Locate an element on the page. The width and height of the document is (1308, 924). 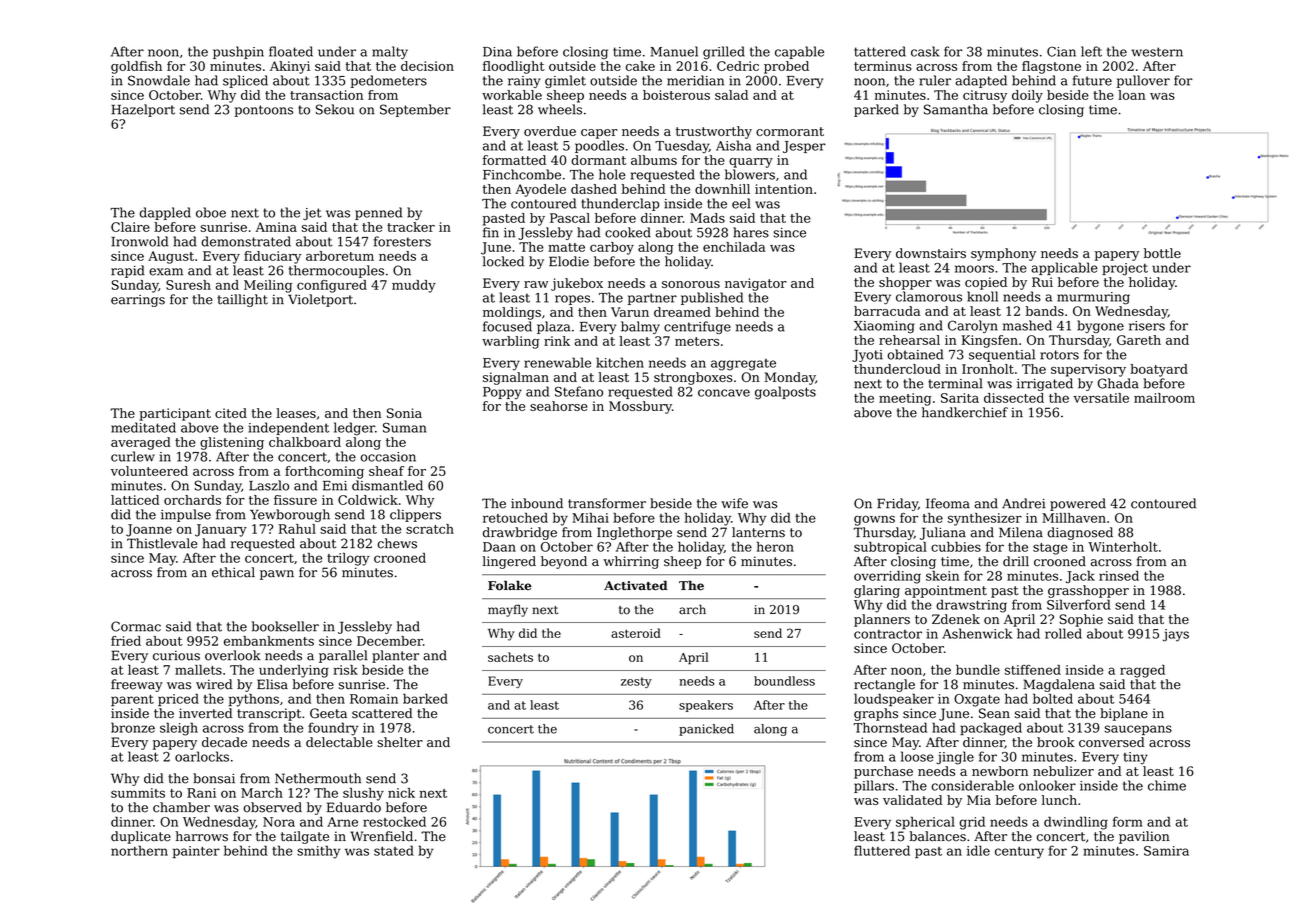
smithy is located at coordinates (318, 852).
